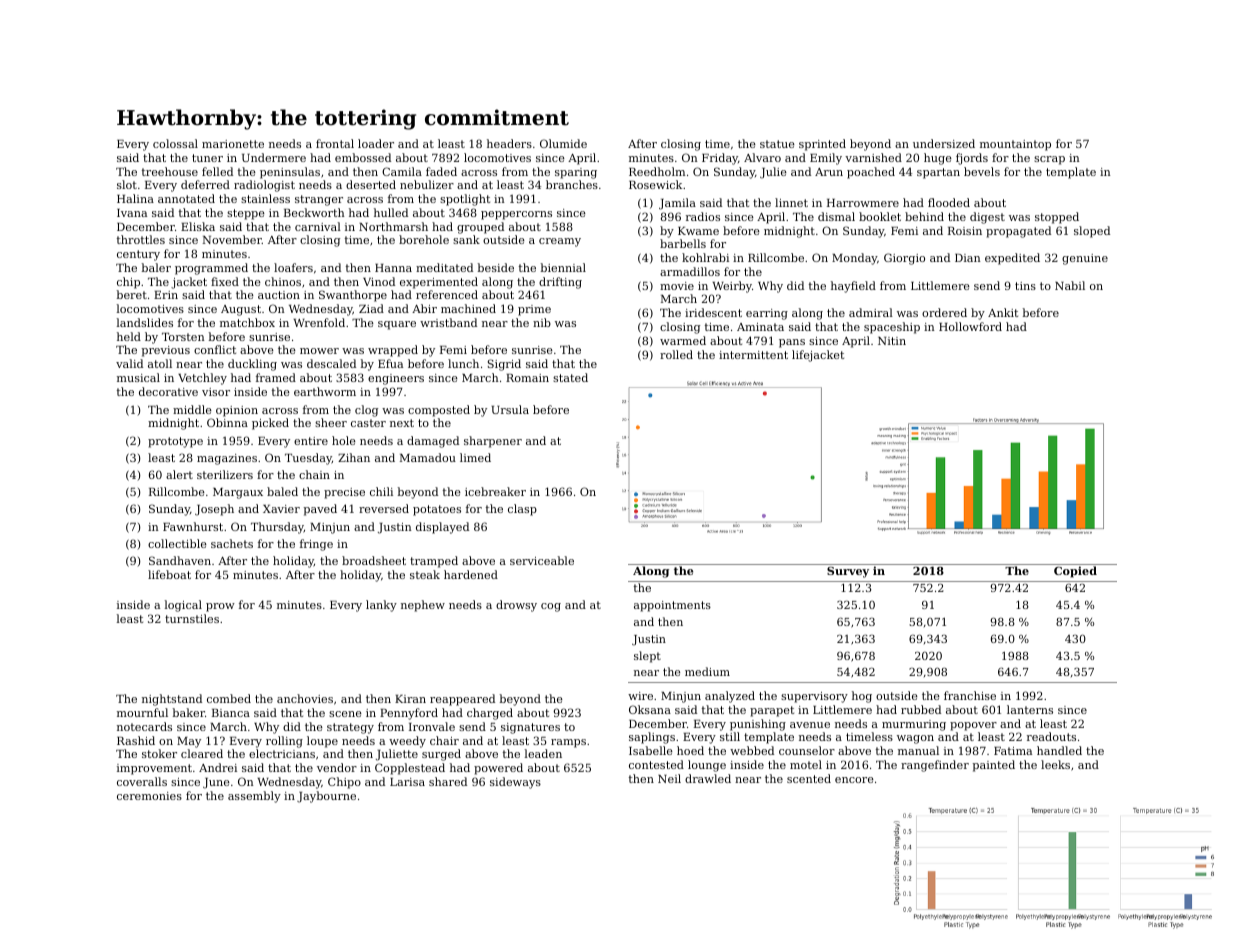  What do you see at coordinates (708, 778) in the screenshot?
I see `drawled` at bounding box center [708, 778].
